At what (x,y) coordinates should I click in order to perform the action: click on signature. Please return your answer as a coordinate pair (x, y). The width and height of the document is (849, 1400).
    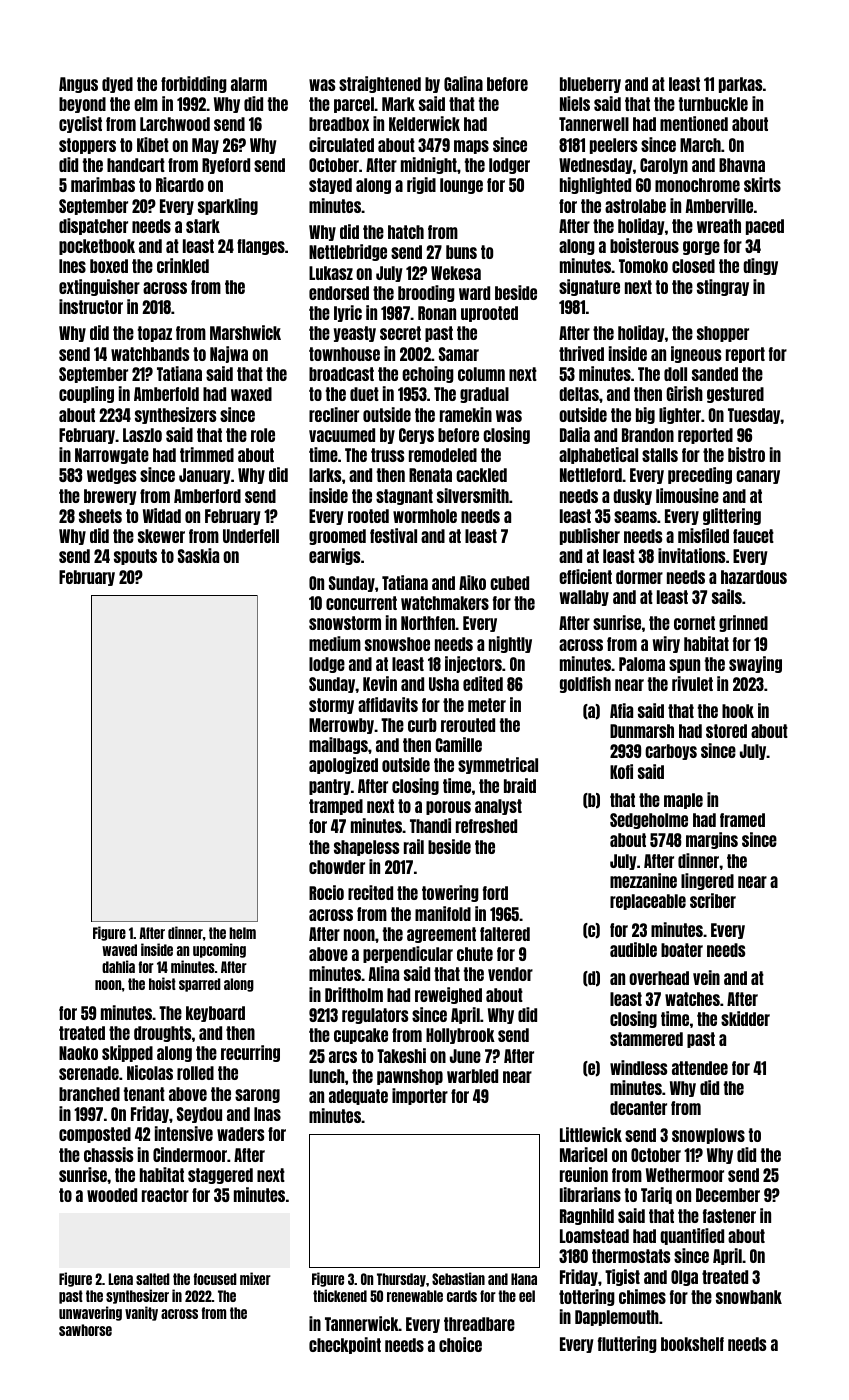
    Looking at the image, I should click on (589, 287).
